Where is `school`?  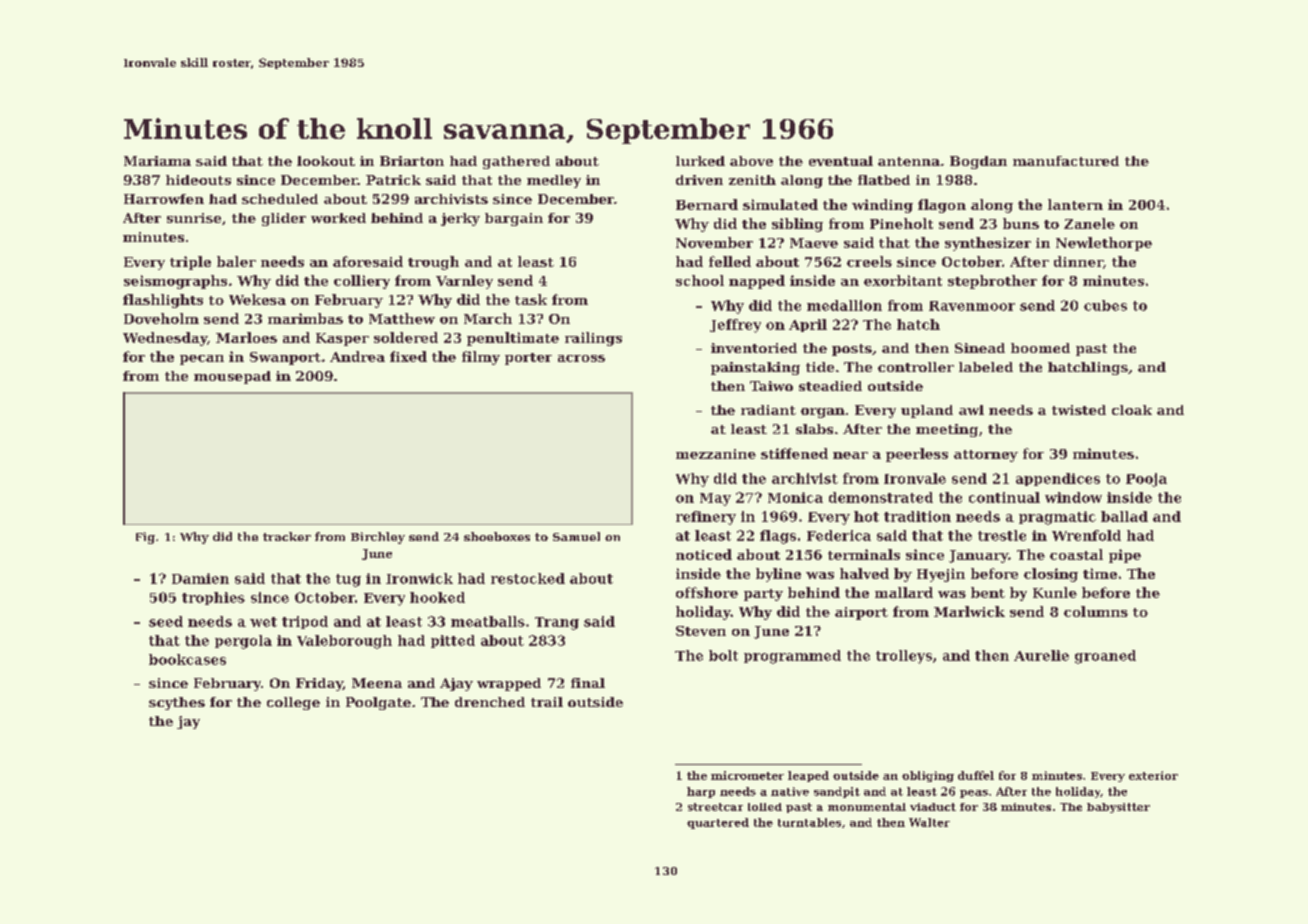 school is located at coordinates (700, 280).
